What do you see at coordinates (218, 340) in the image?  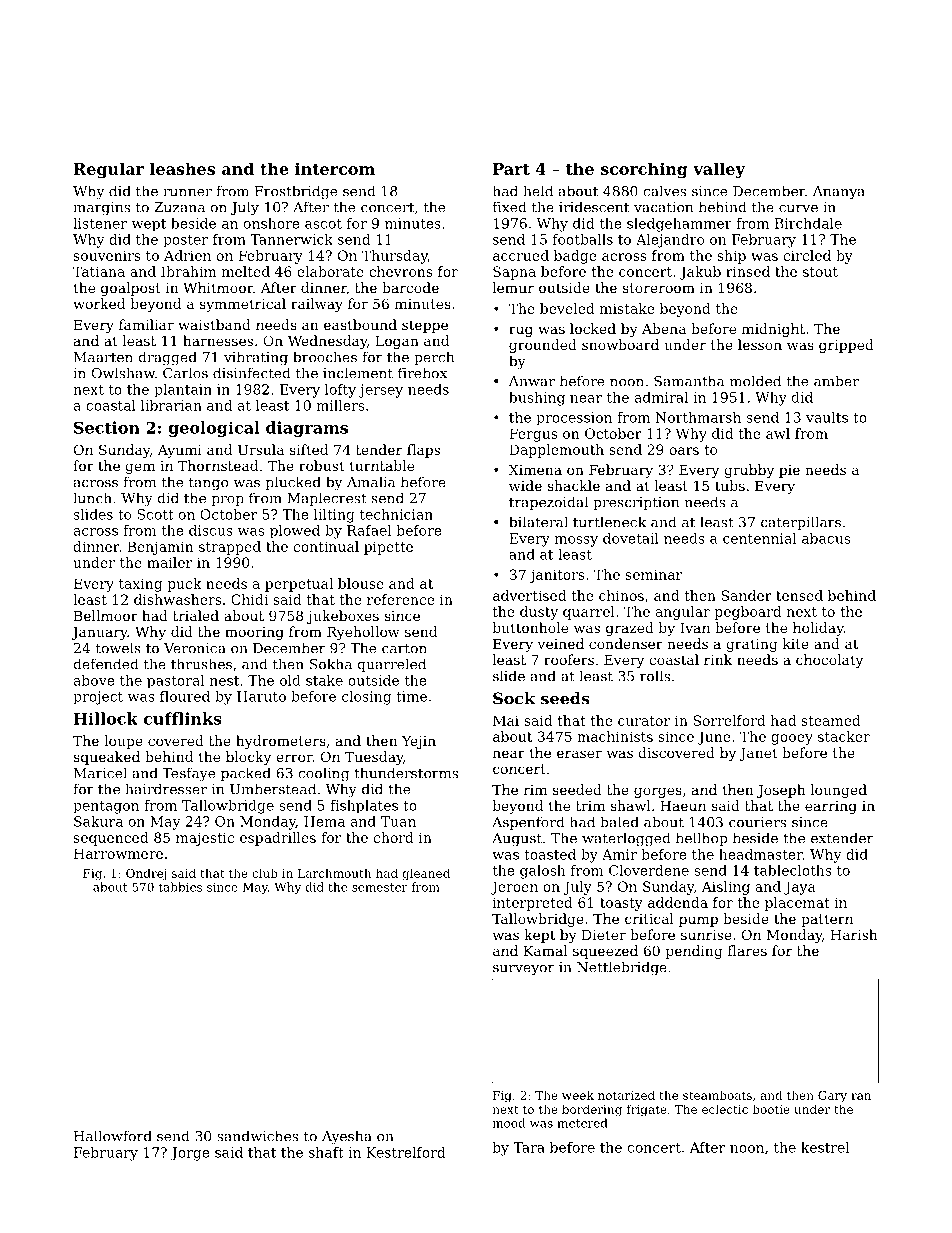 I see `harnesses` at bounding box center [218, 340].
